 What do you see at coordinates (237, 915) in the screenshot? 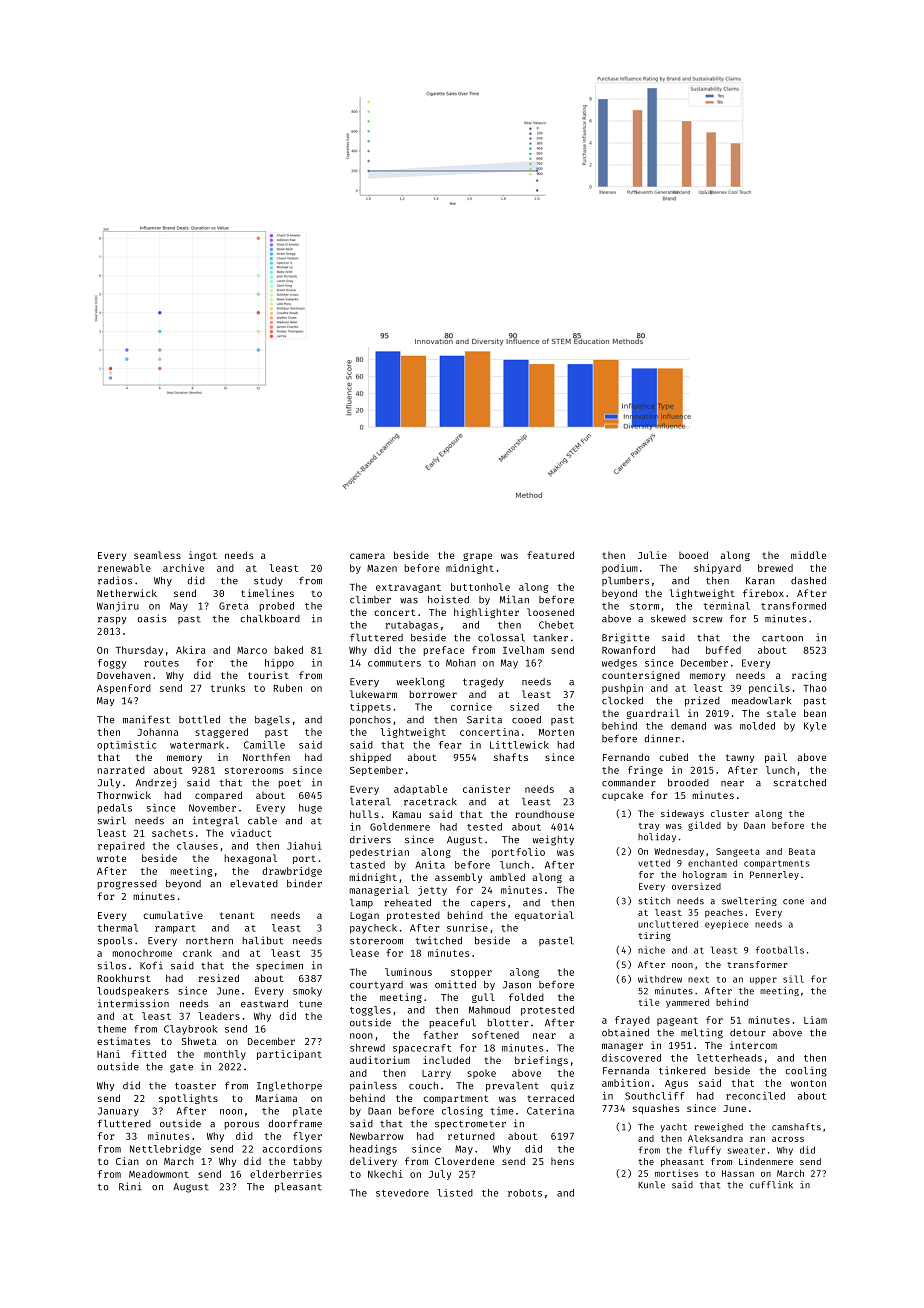
I see `tenant` at bounding box center [237, 915].
